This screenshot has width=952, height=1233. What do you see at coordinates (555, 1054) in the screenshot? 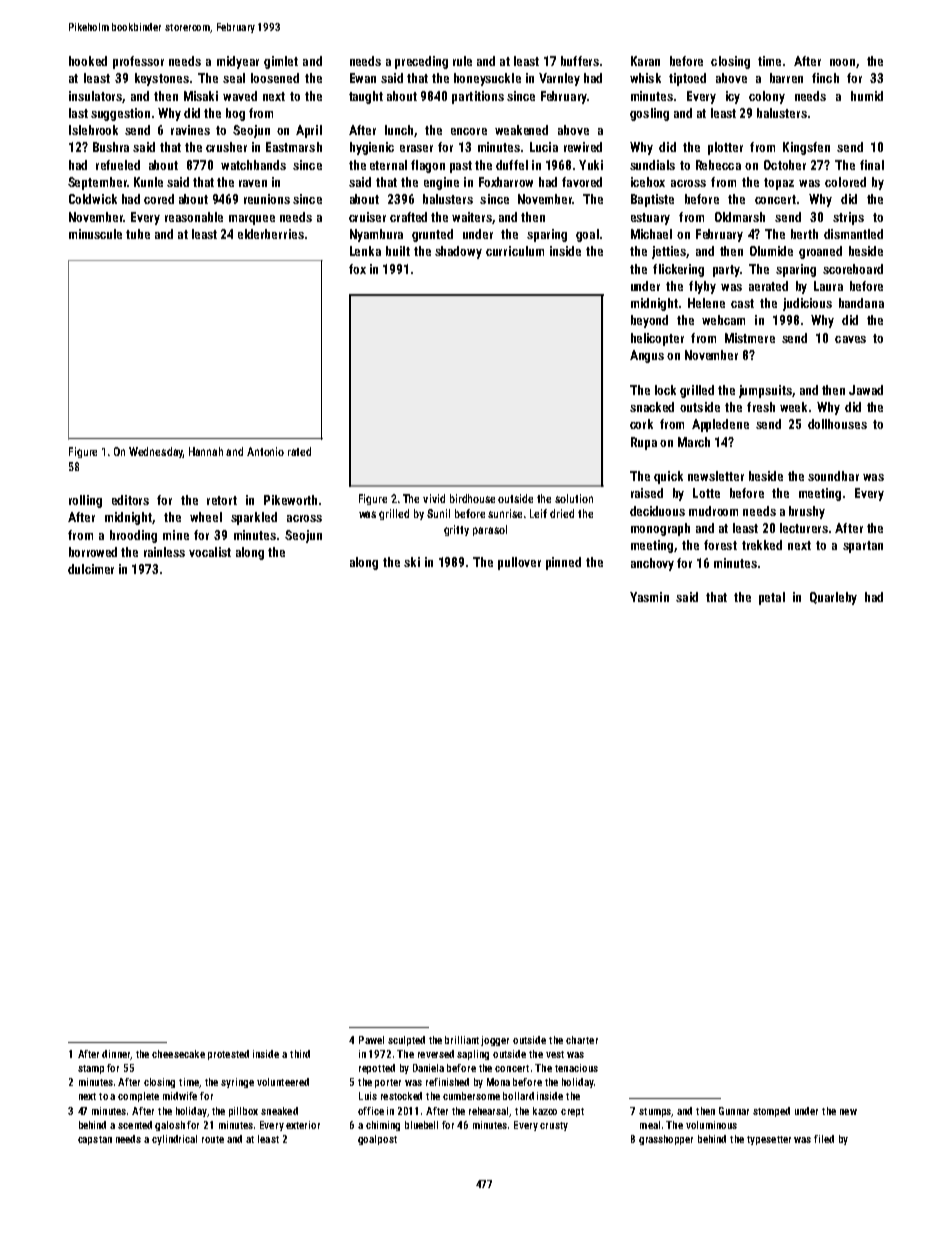
I see `vest` at bounding box center [555, 1054].
